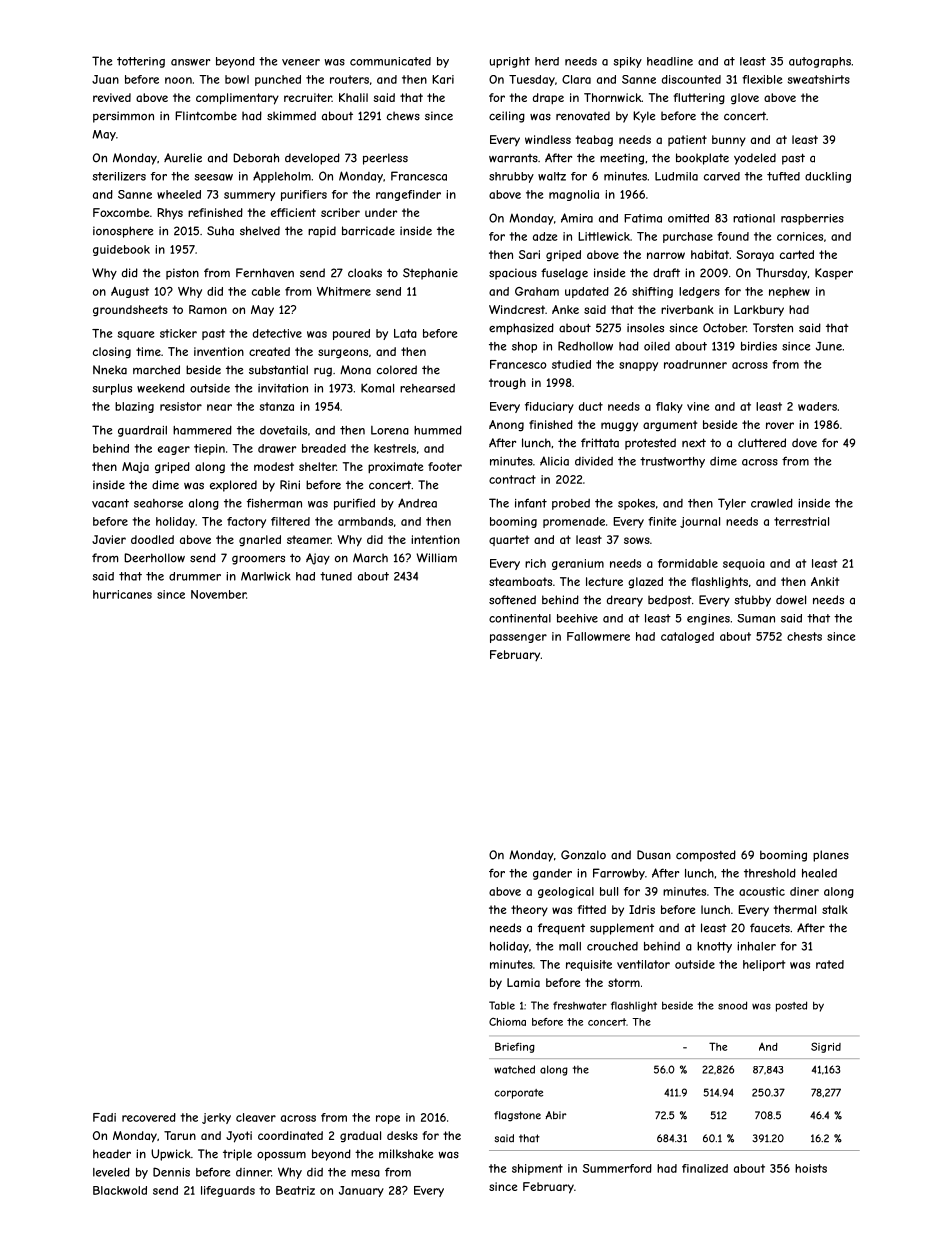  Describe the element at coordinates (354, 504) in the screenshot. I see `purified` at that location.
